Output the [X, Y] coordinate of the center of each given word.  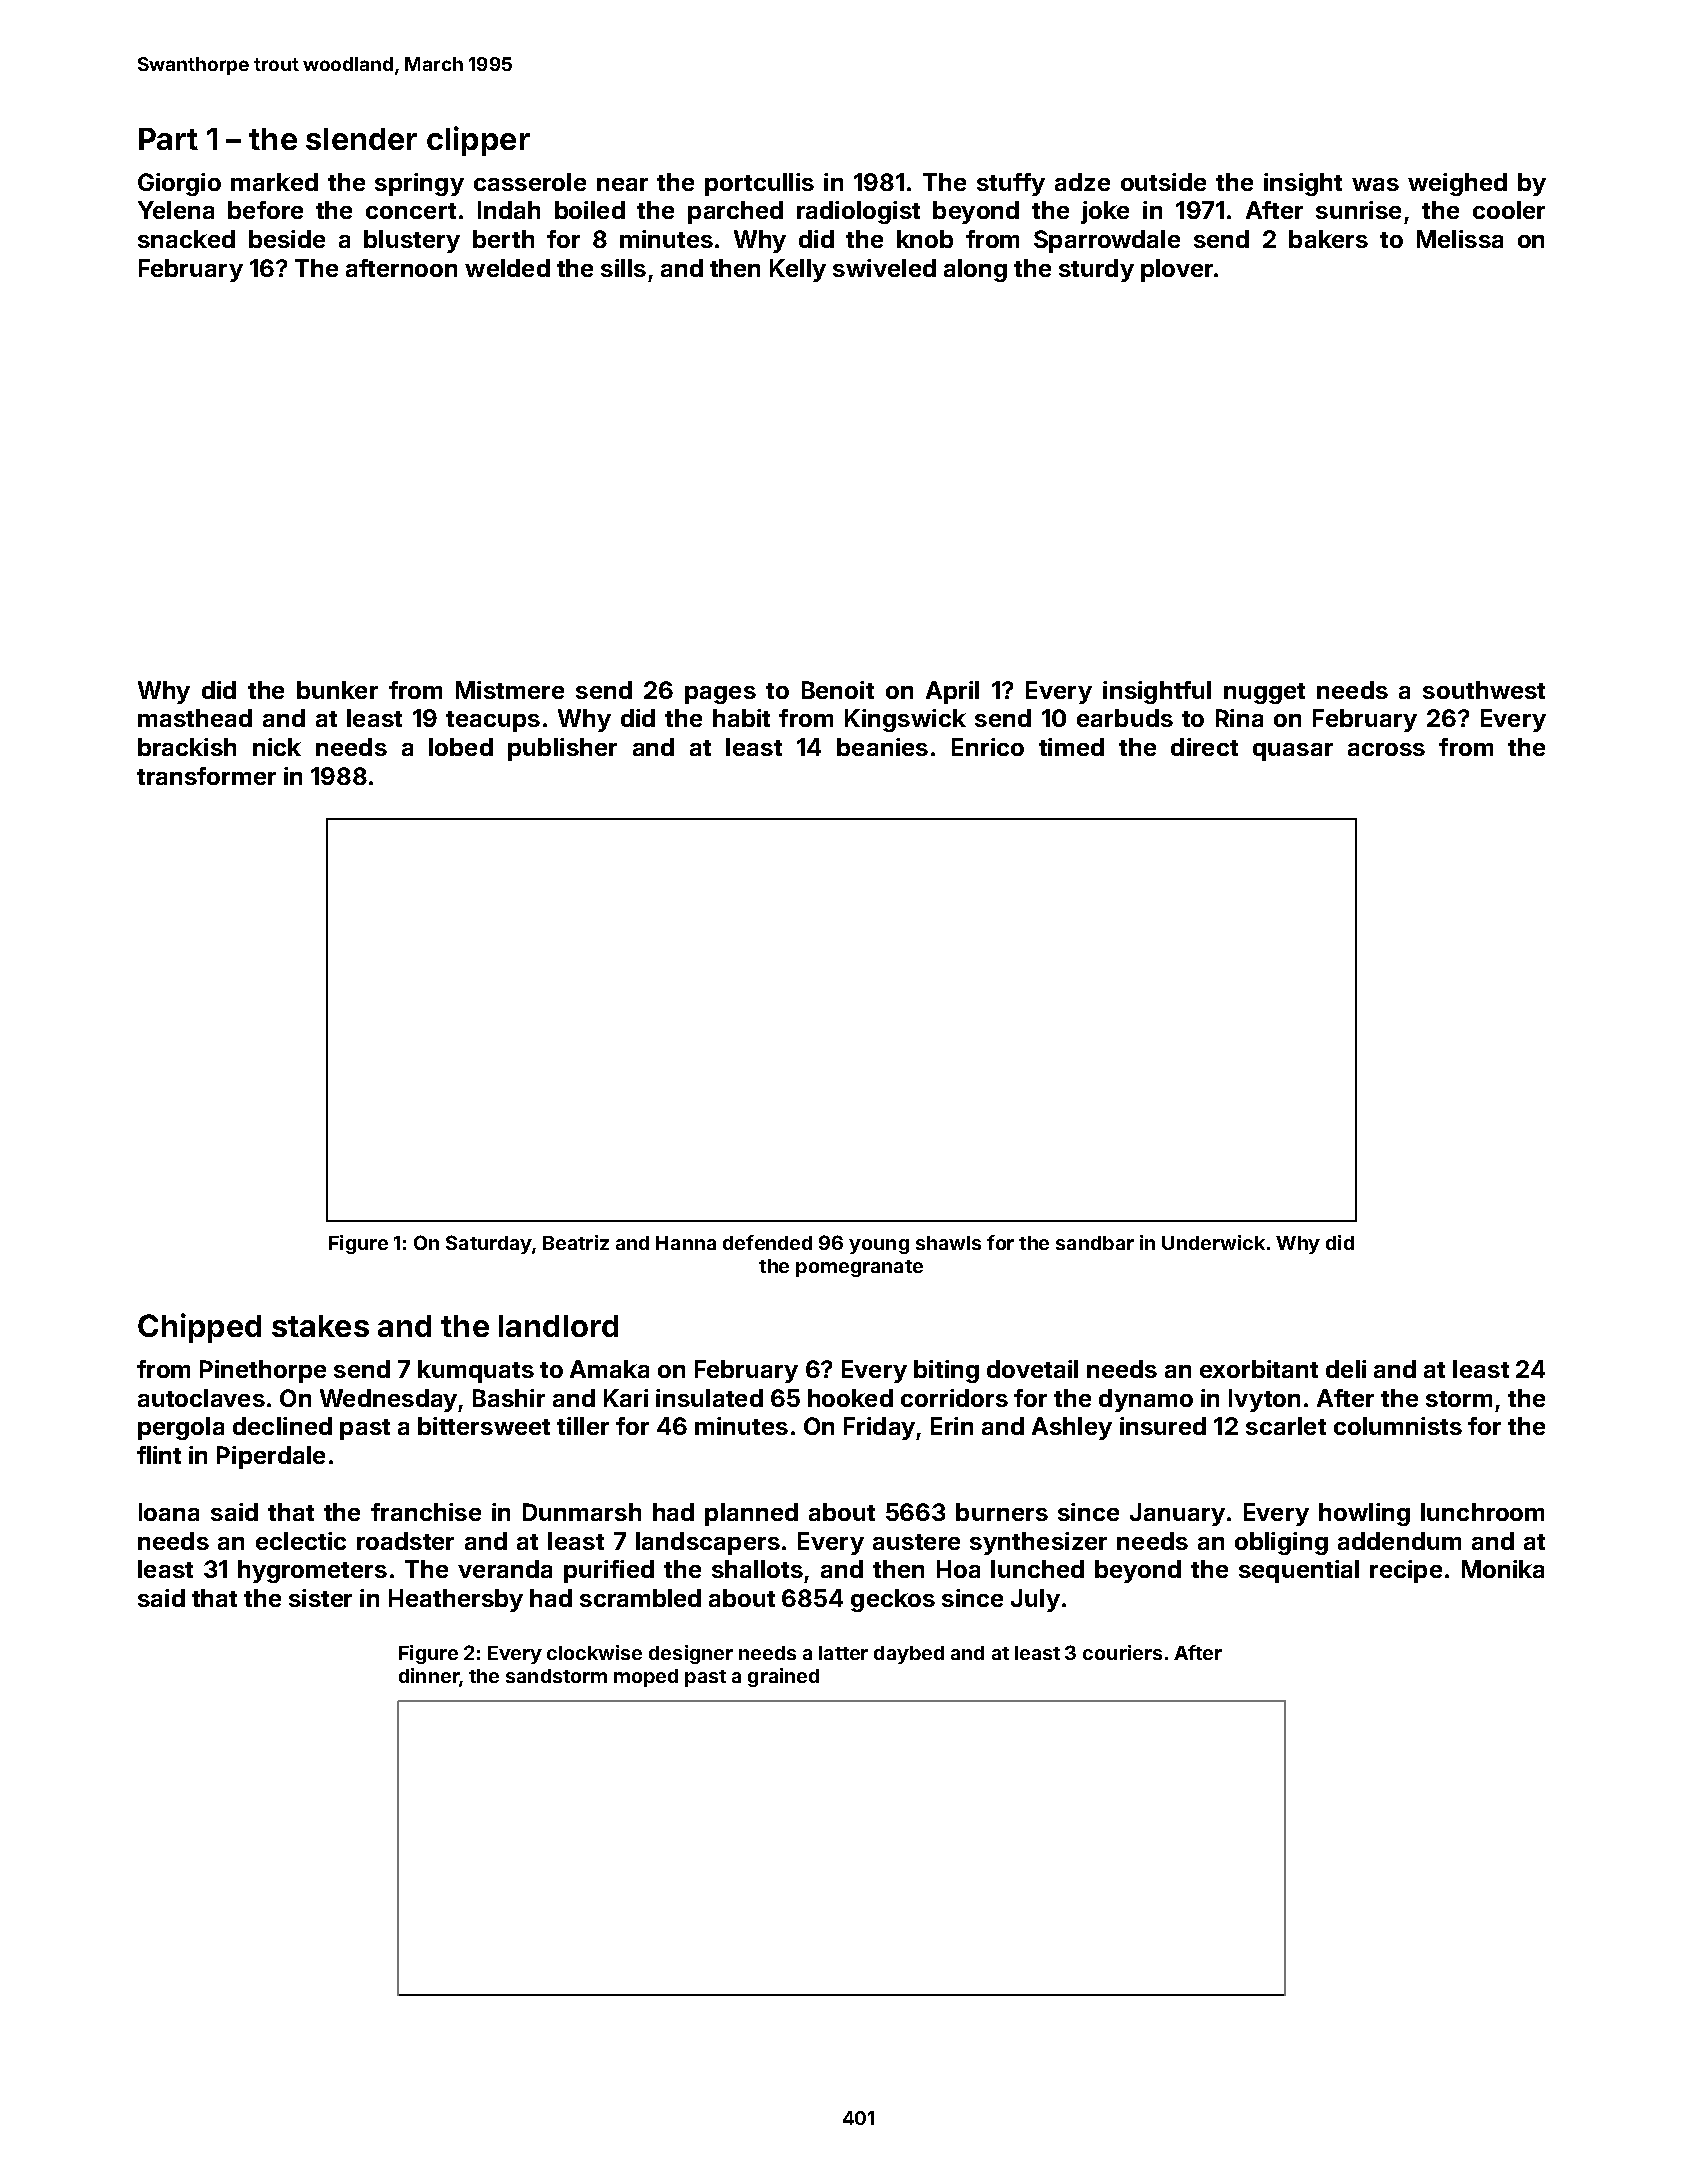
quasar [1293, 752]
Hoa [958, 1569]
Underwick [1213, 1242]
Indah [509, 210]
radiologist [858, 212]
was [1375, 184]
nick [277, 747]
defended [767, 1242]
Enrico [988, 747]
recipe [1406, 1571]
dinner [429, 1675]
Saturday [489, 1244]
